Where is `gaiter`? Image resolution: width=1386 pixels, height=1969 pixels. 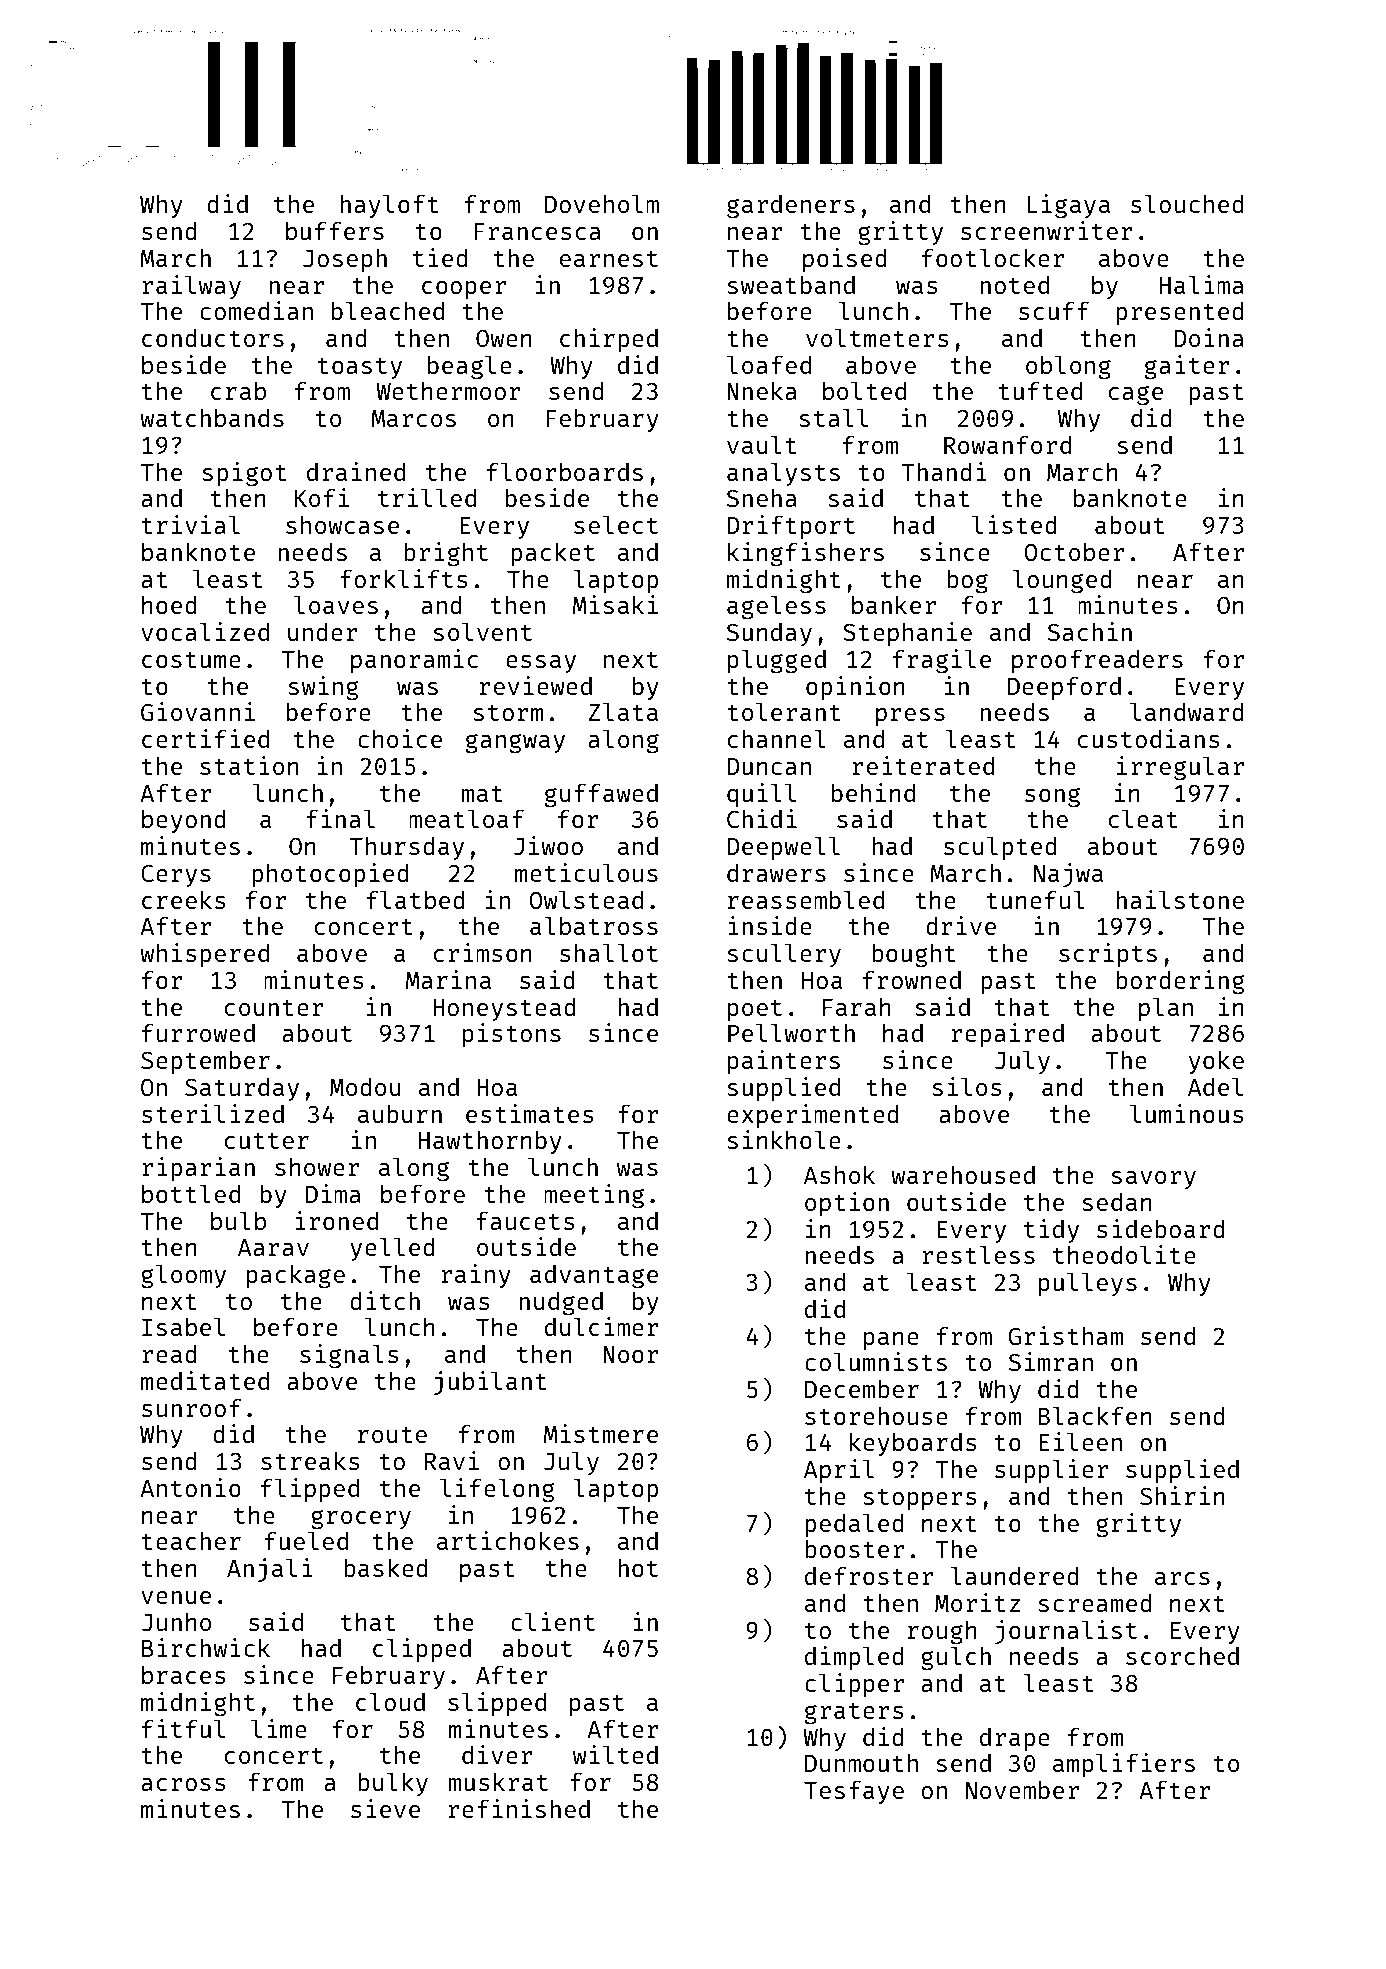 gaiter is located at coordinates (1187, 367).
